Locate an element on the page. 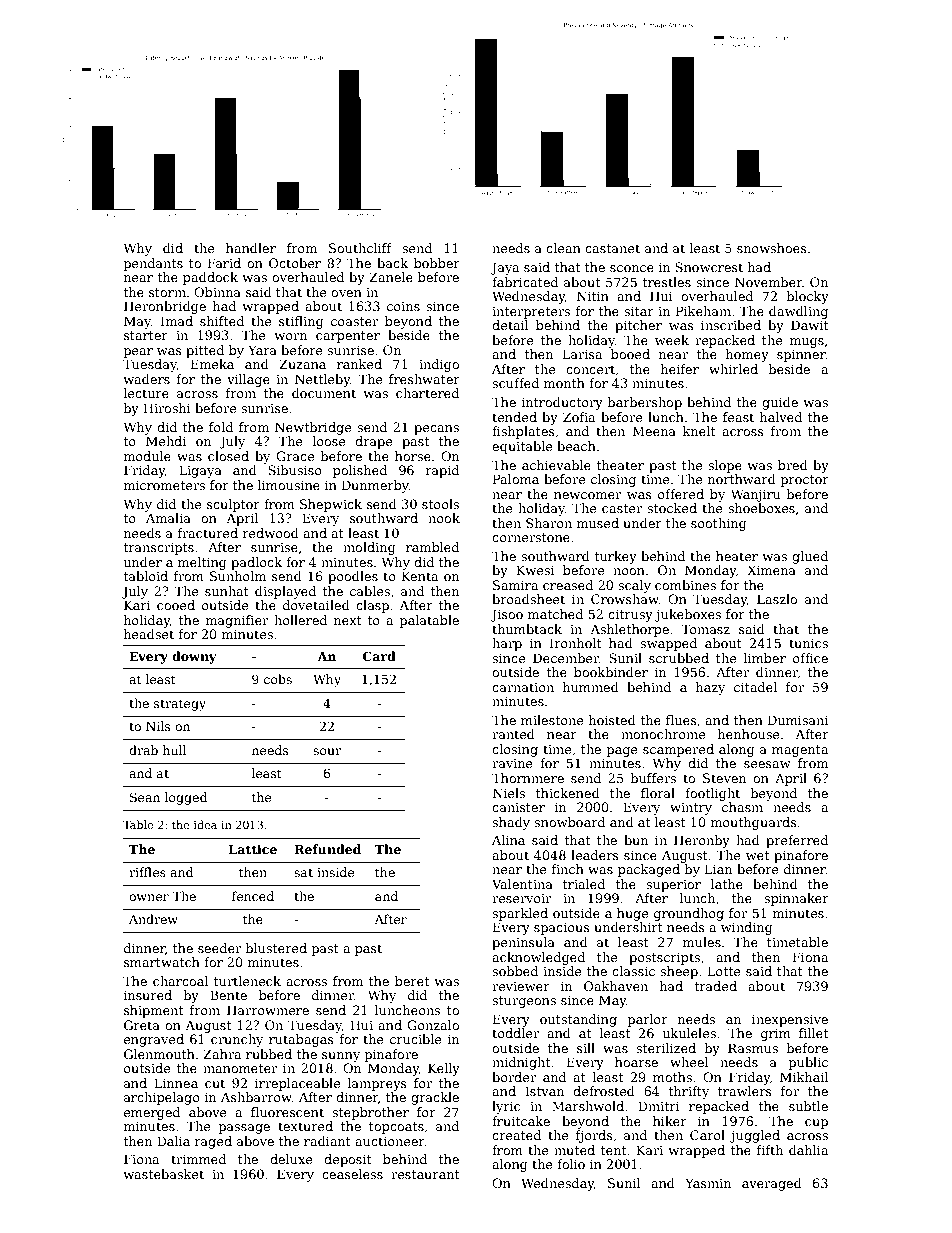  bred is located at coordinates (793, 465).
